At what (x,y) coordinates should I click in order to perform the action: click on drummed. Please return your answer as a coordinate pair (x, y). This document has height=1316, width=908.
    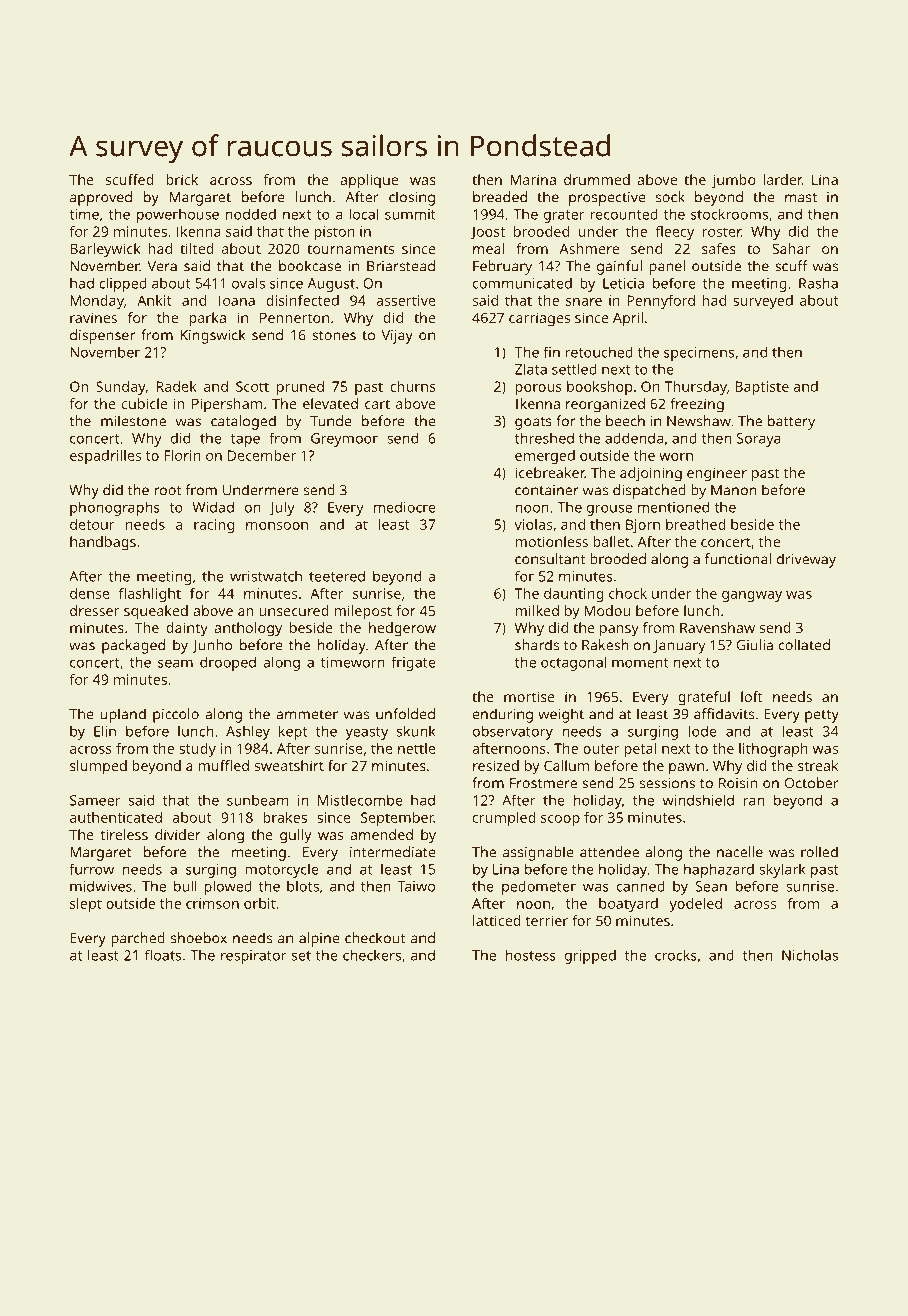
    Looking at the image, I should click on (597, 179).
